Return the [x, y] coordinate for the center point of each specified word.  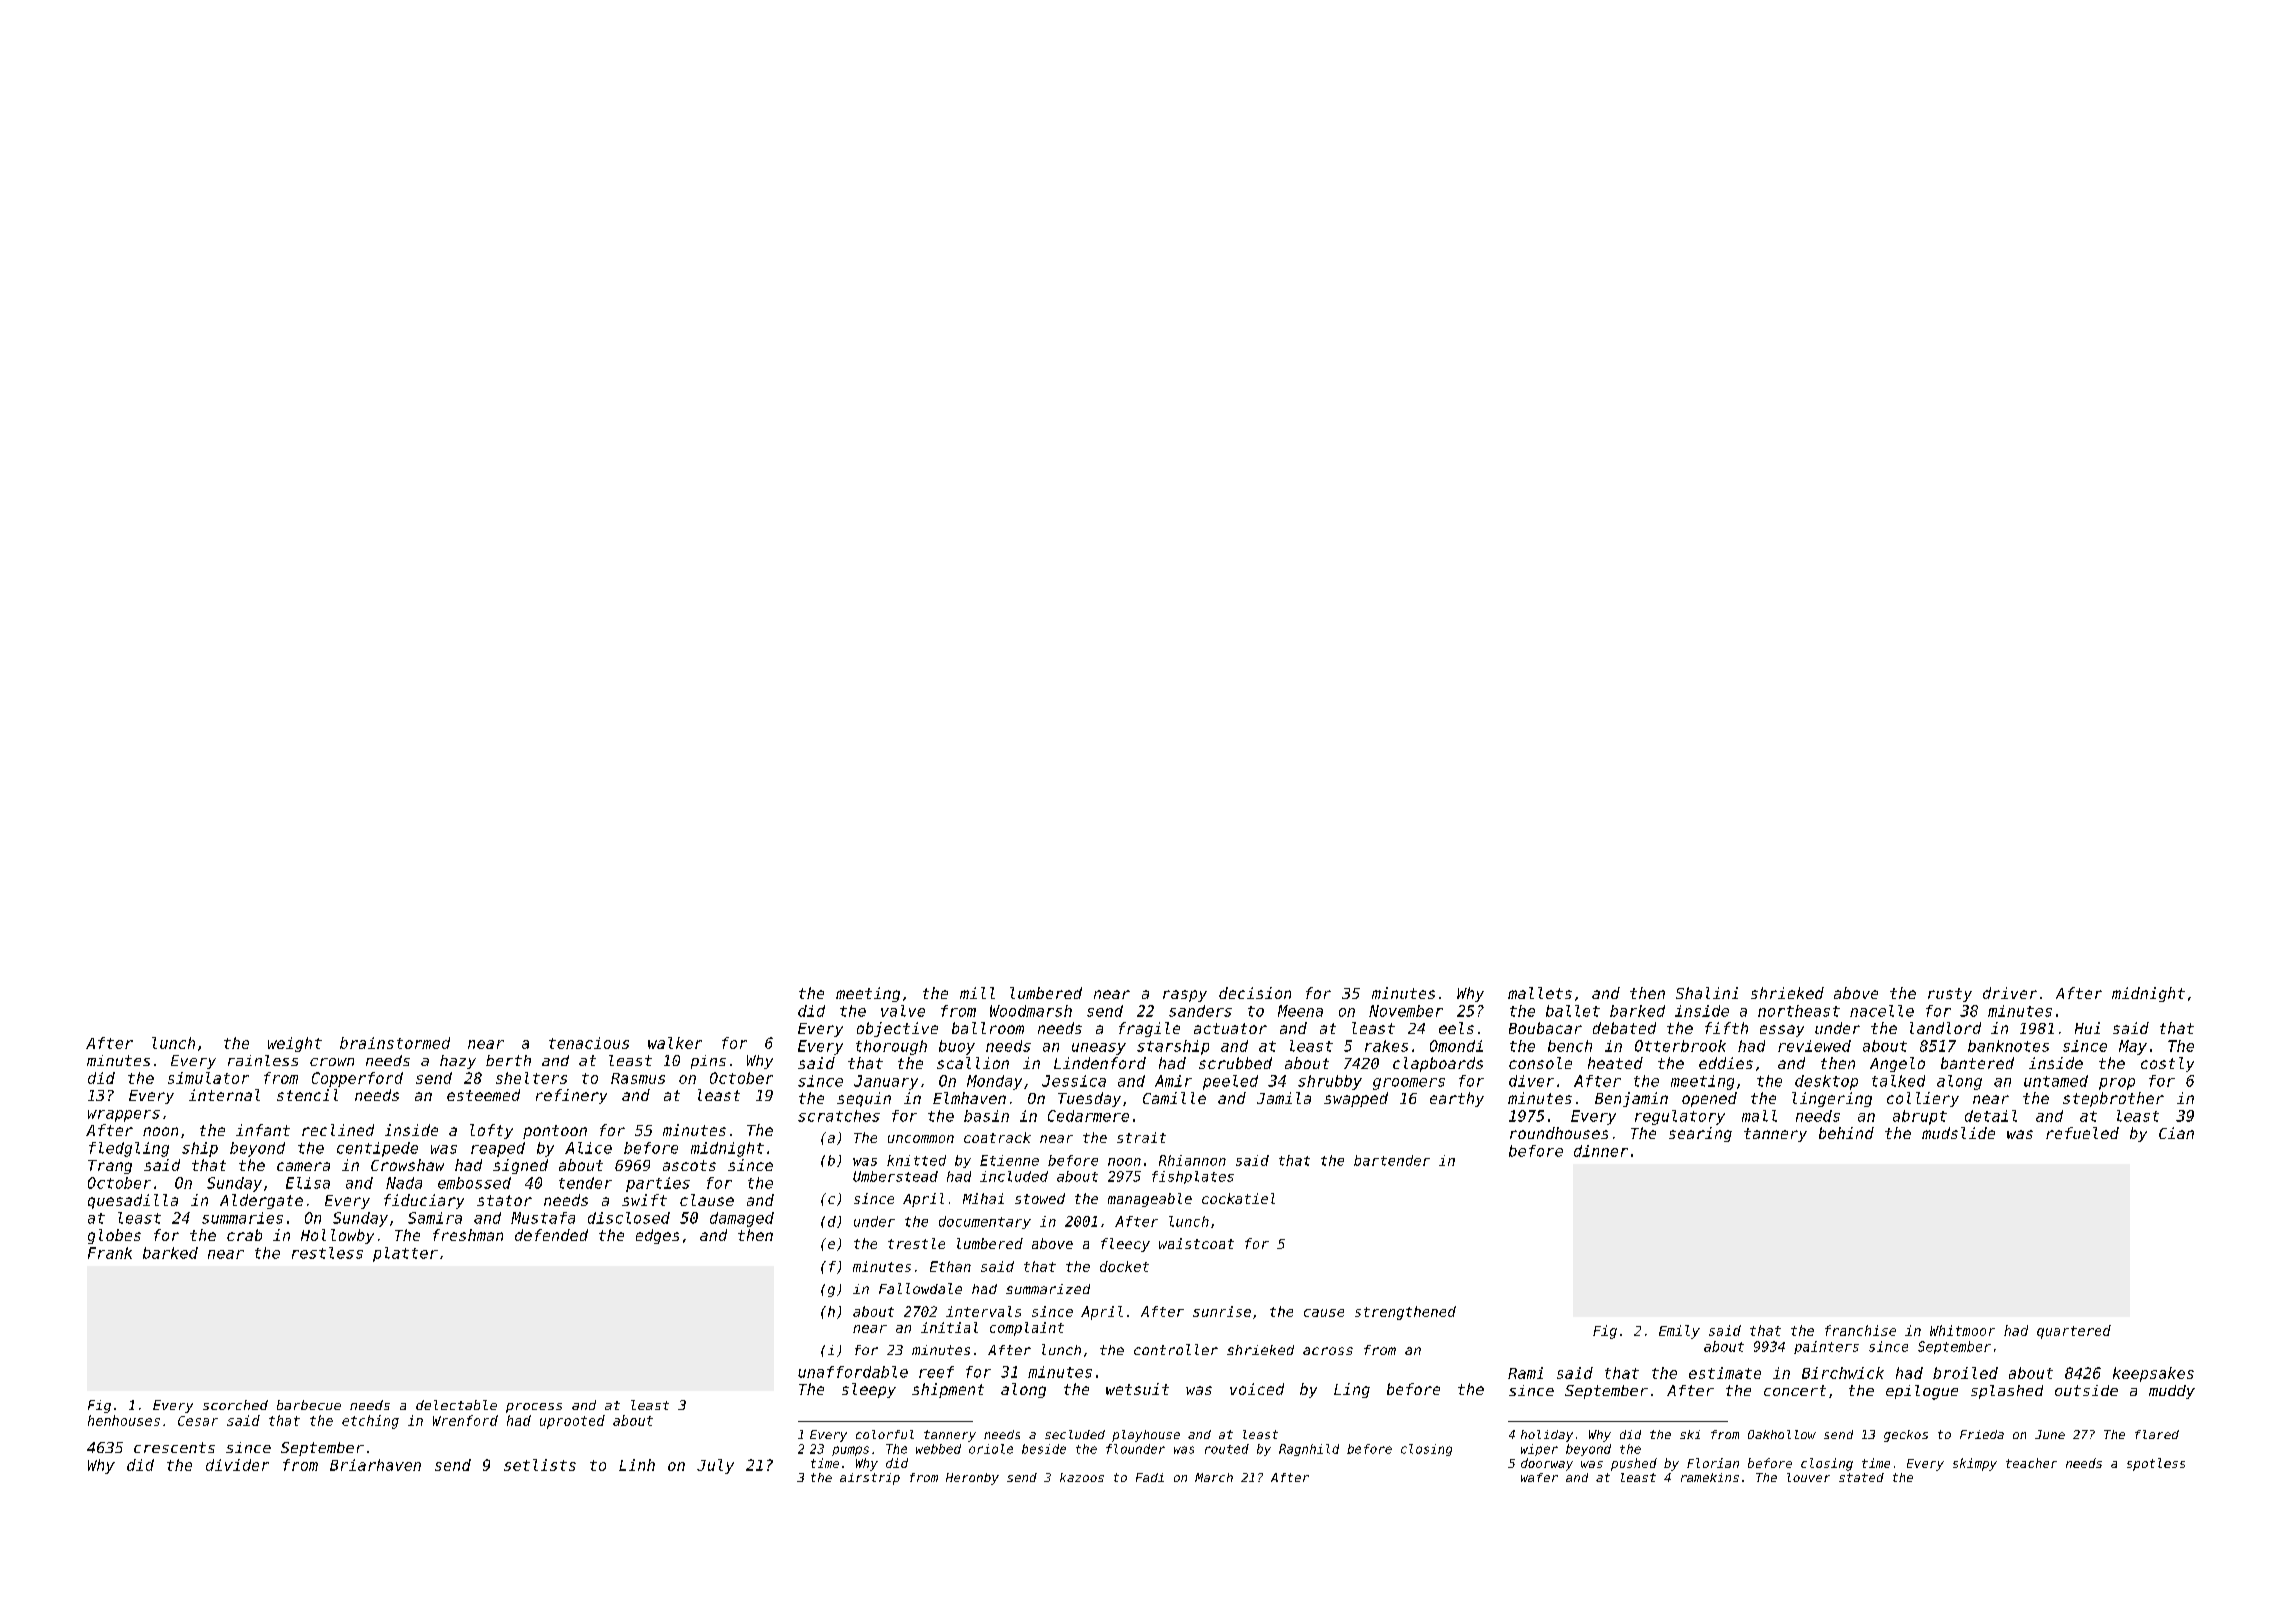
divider [237, 1465]
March [1214, 1477]
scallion [973, 1063]
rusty [1950, 995]
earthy [1457, 1099]
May [2133, 1047]
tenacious [589, 1043]
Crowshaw [407, 1165]
